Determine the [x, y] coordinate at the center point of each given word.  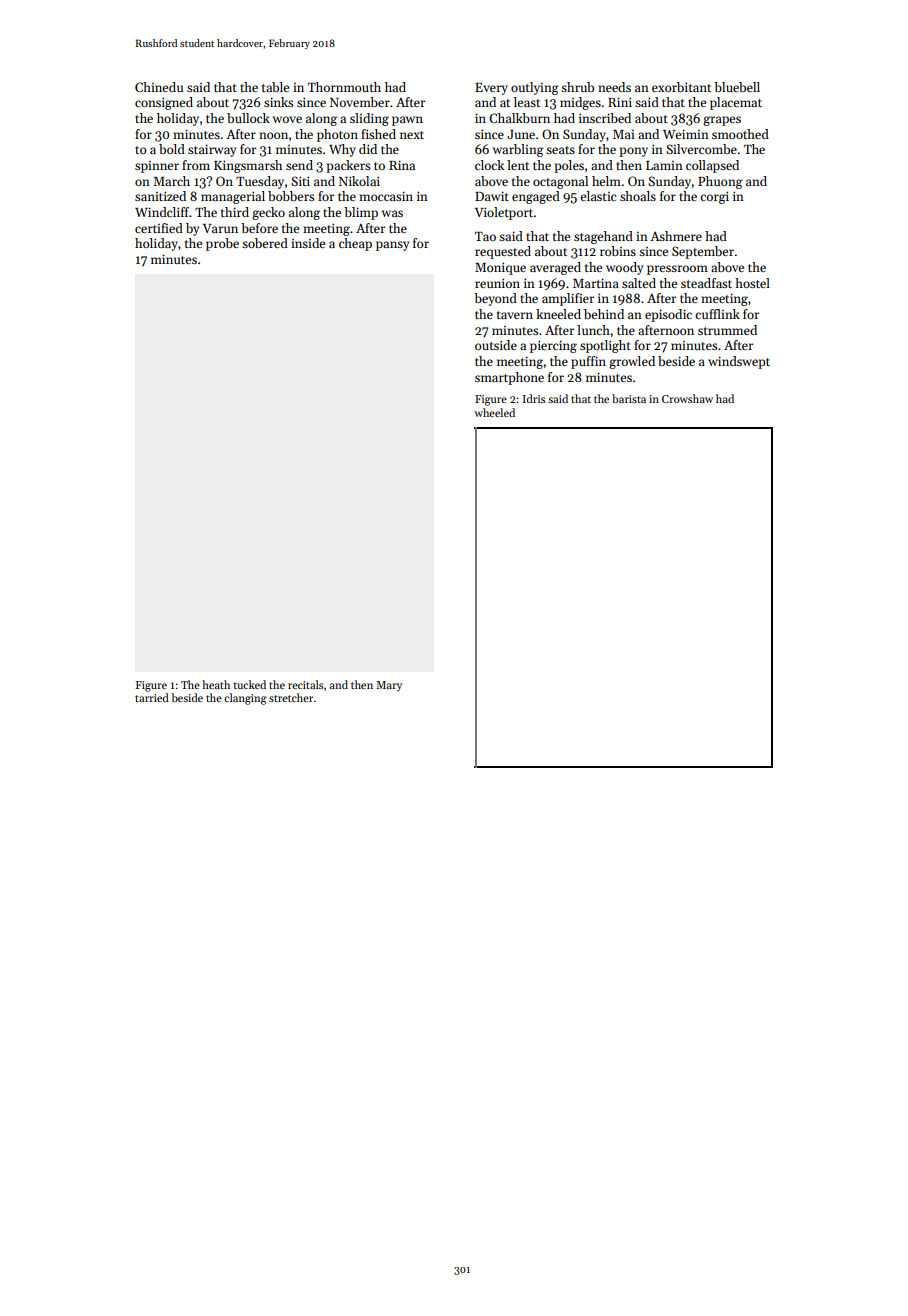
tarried [152, 697]
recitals [305, 684]
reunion [497, 283]
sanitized [160, 196]
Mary [389, 686]
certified [159, 228]
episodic [668, 315]
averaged [555, 268]
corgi [714, 197]
